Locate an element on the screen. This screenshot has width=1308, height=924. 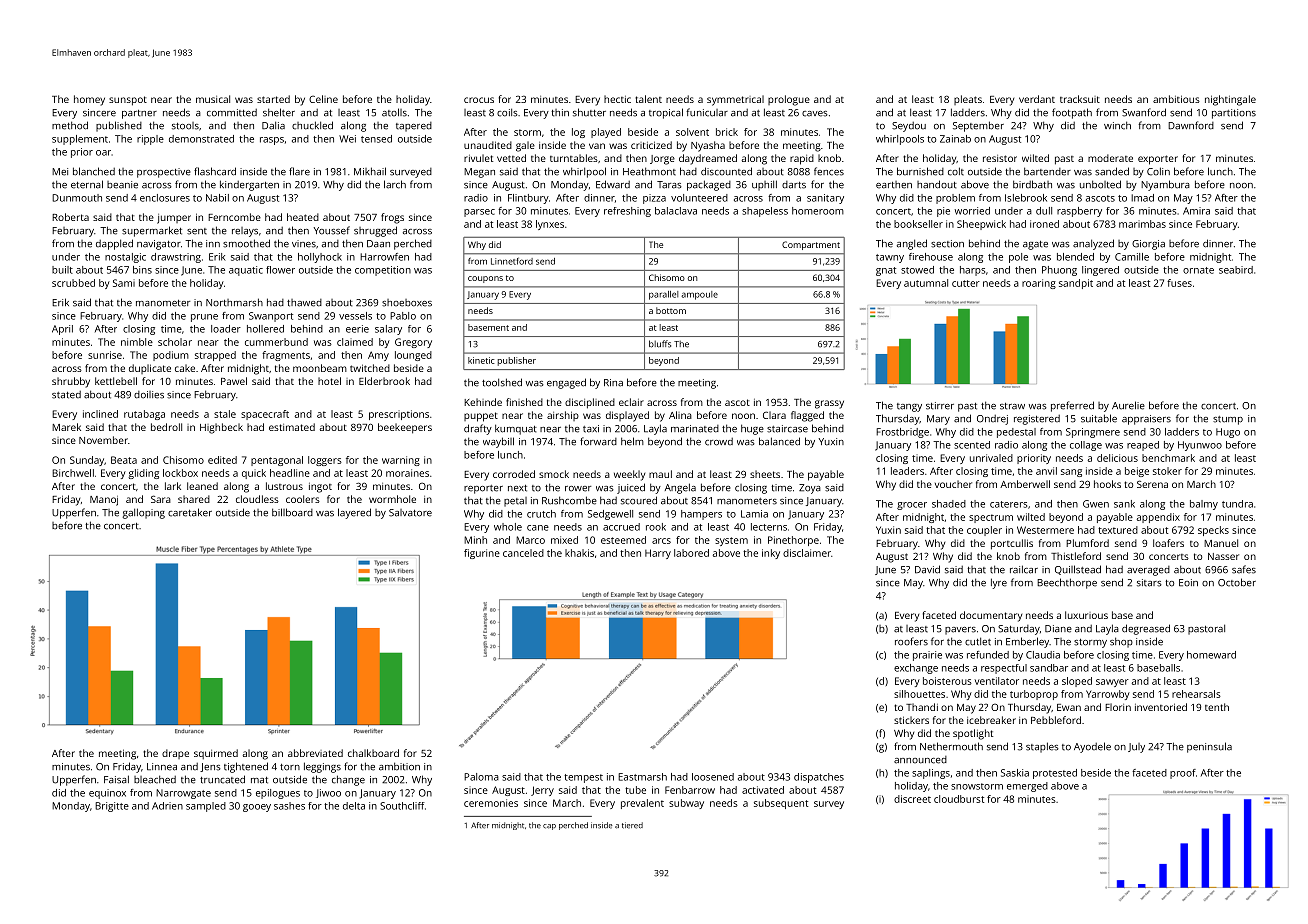
drape is located at coordinates (175, 754).
